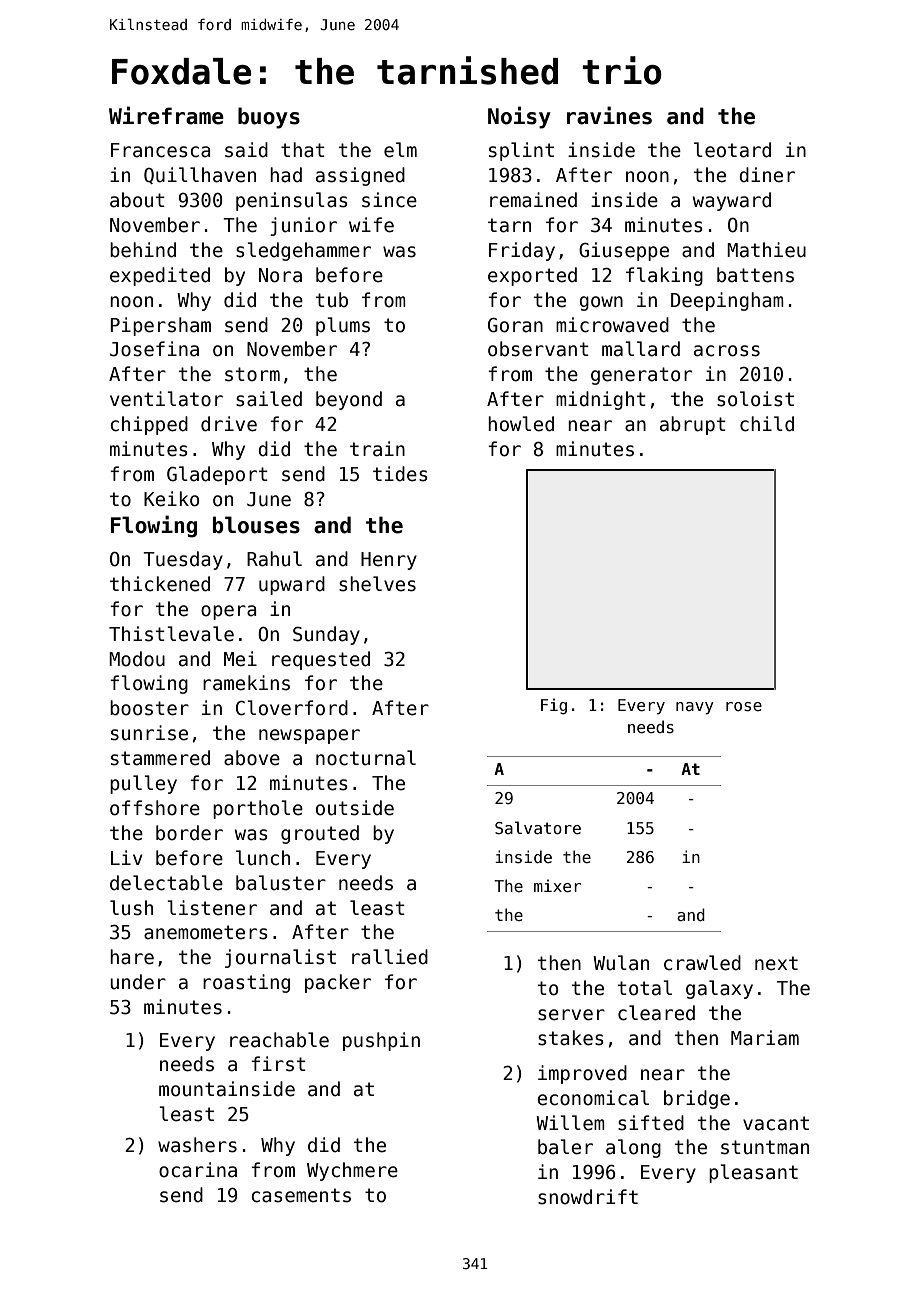 The image size is (924, 1314). Describe the element at coordinates (198, 1170) in the document. I see `ocarina` at that location.
